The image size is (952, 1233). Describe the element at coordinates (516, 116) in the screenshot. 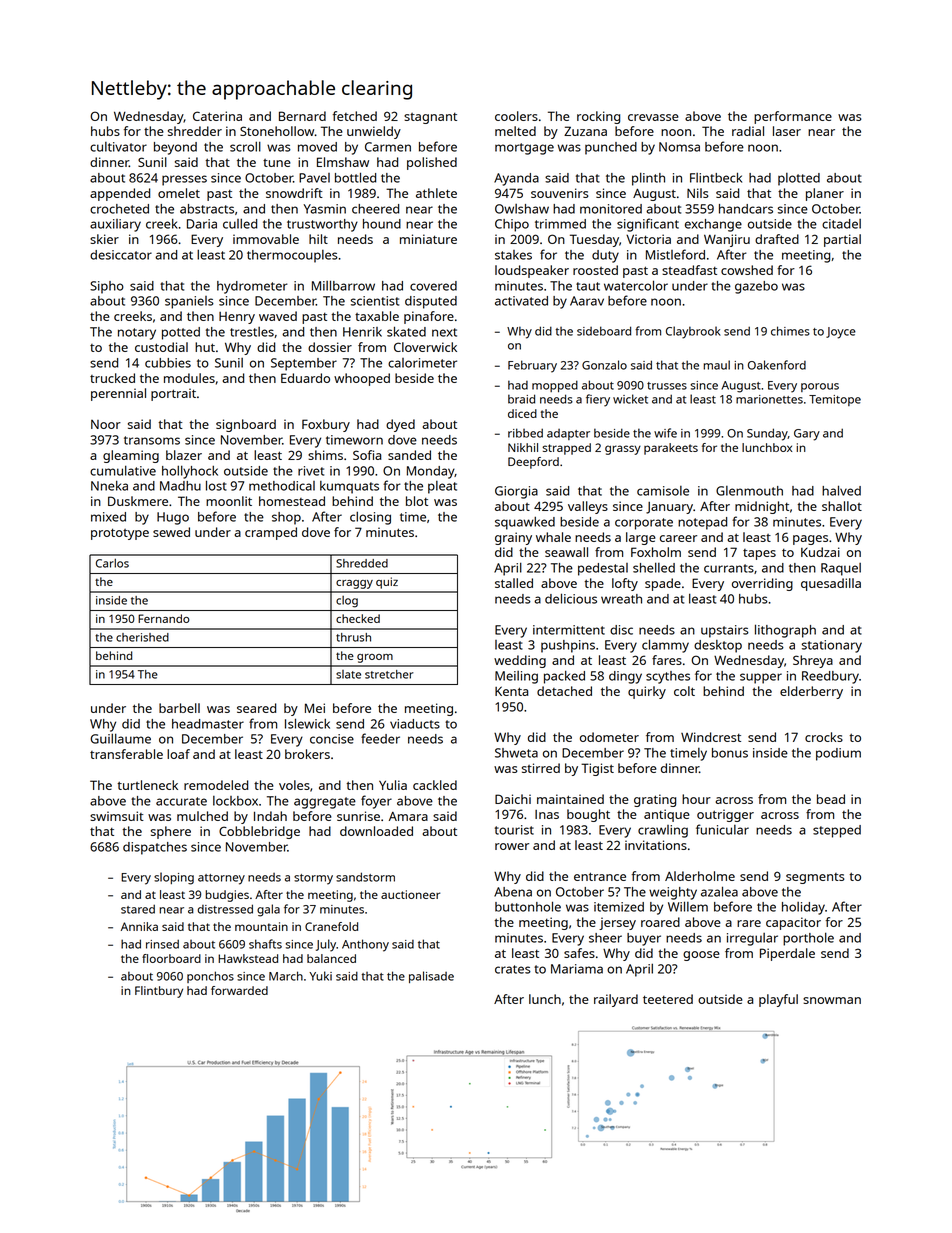

I see `coolers` at that location.
